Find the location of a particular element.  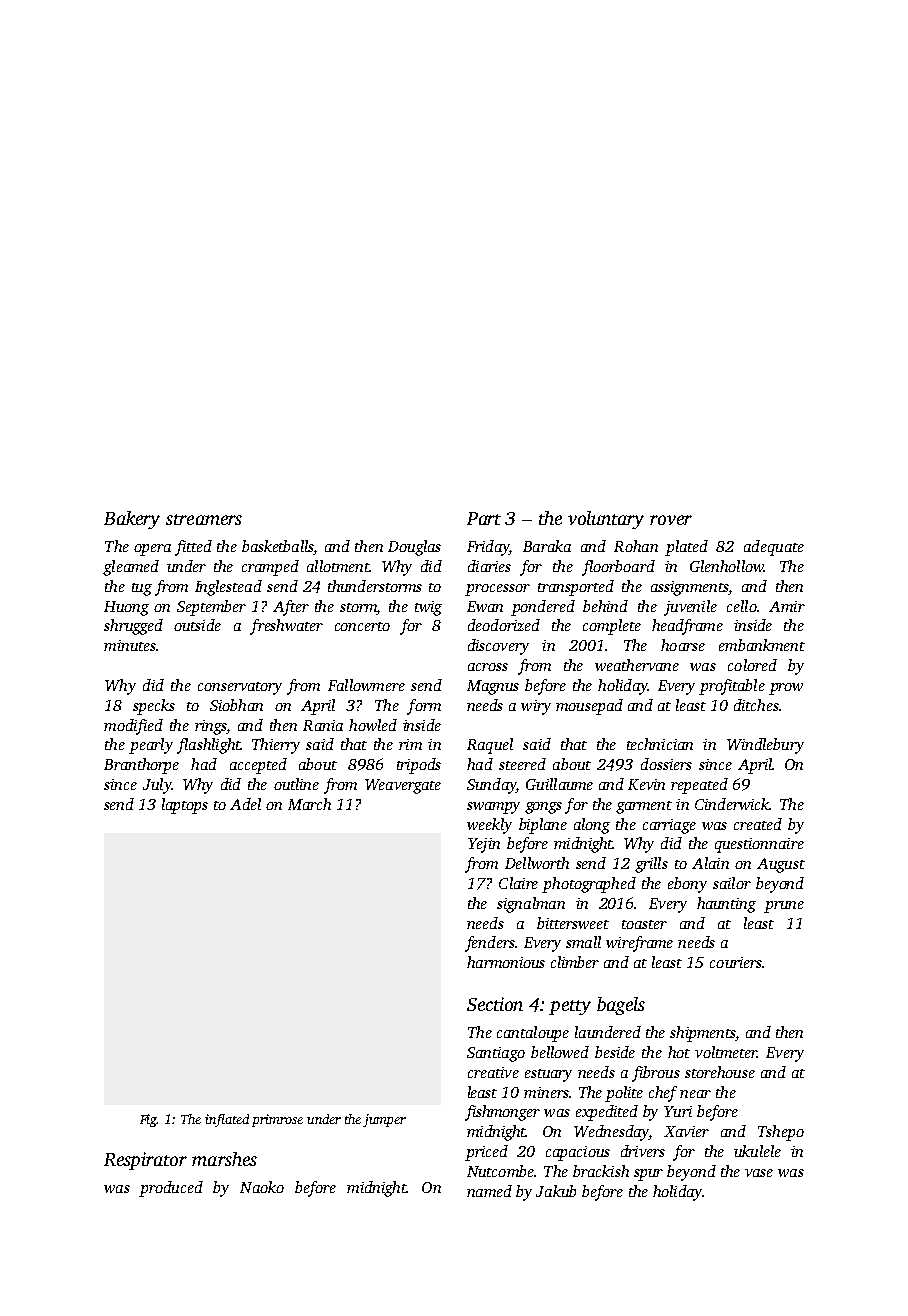

produced is located at coordinates (171, 1189).
